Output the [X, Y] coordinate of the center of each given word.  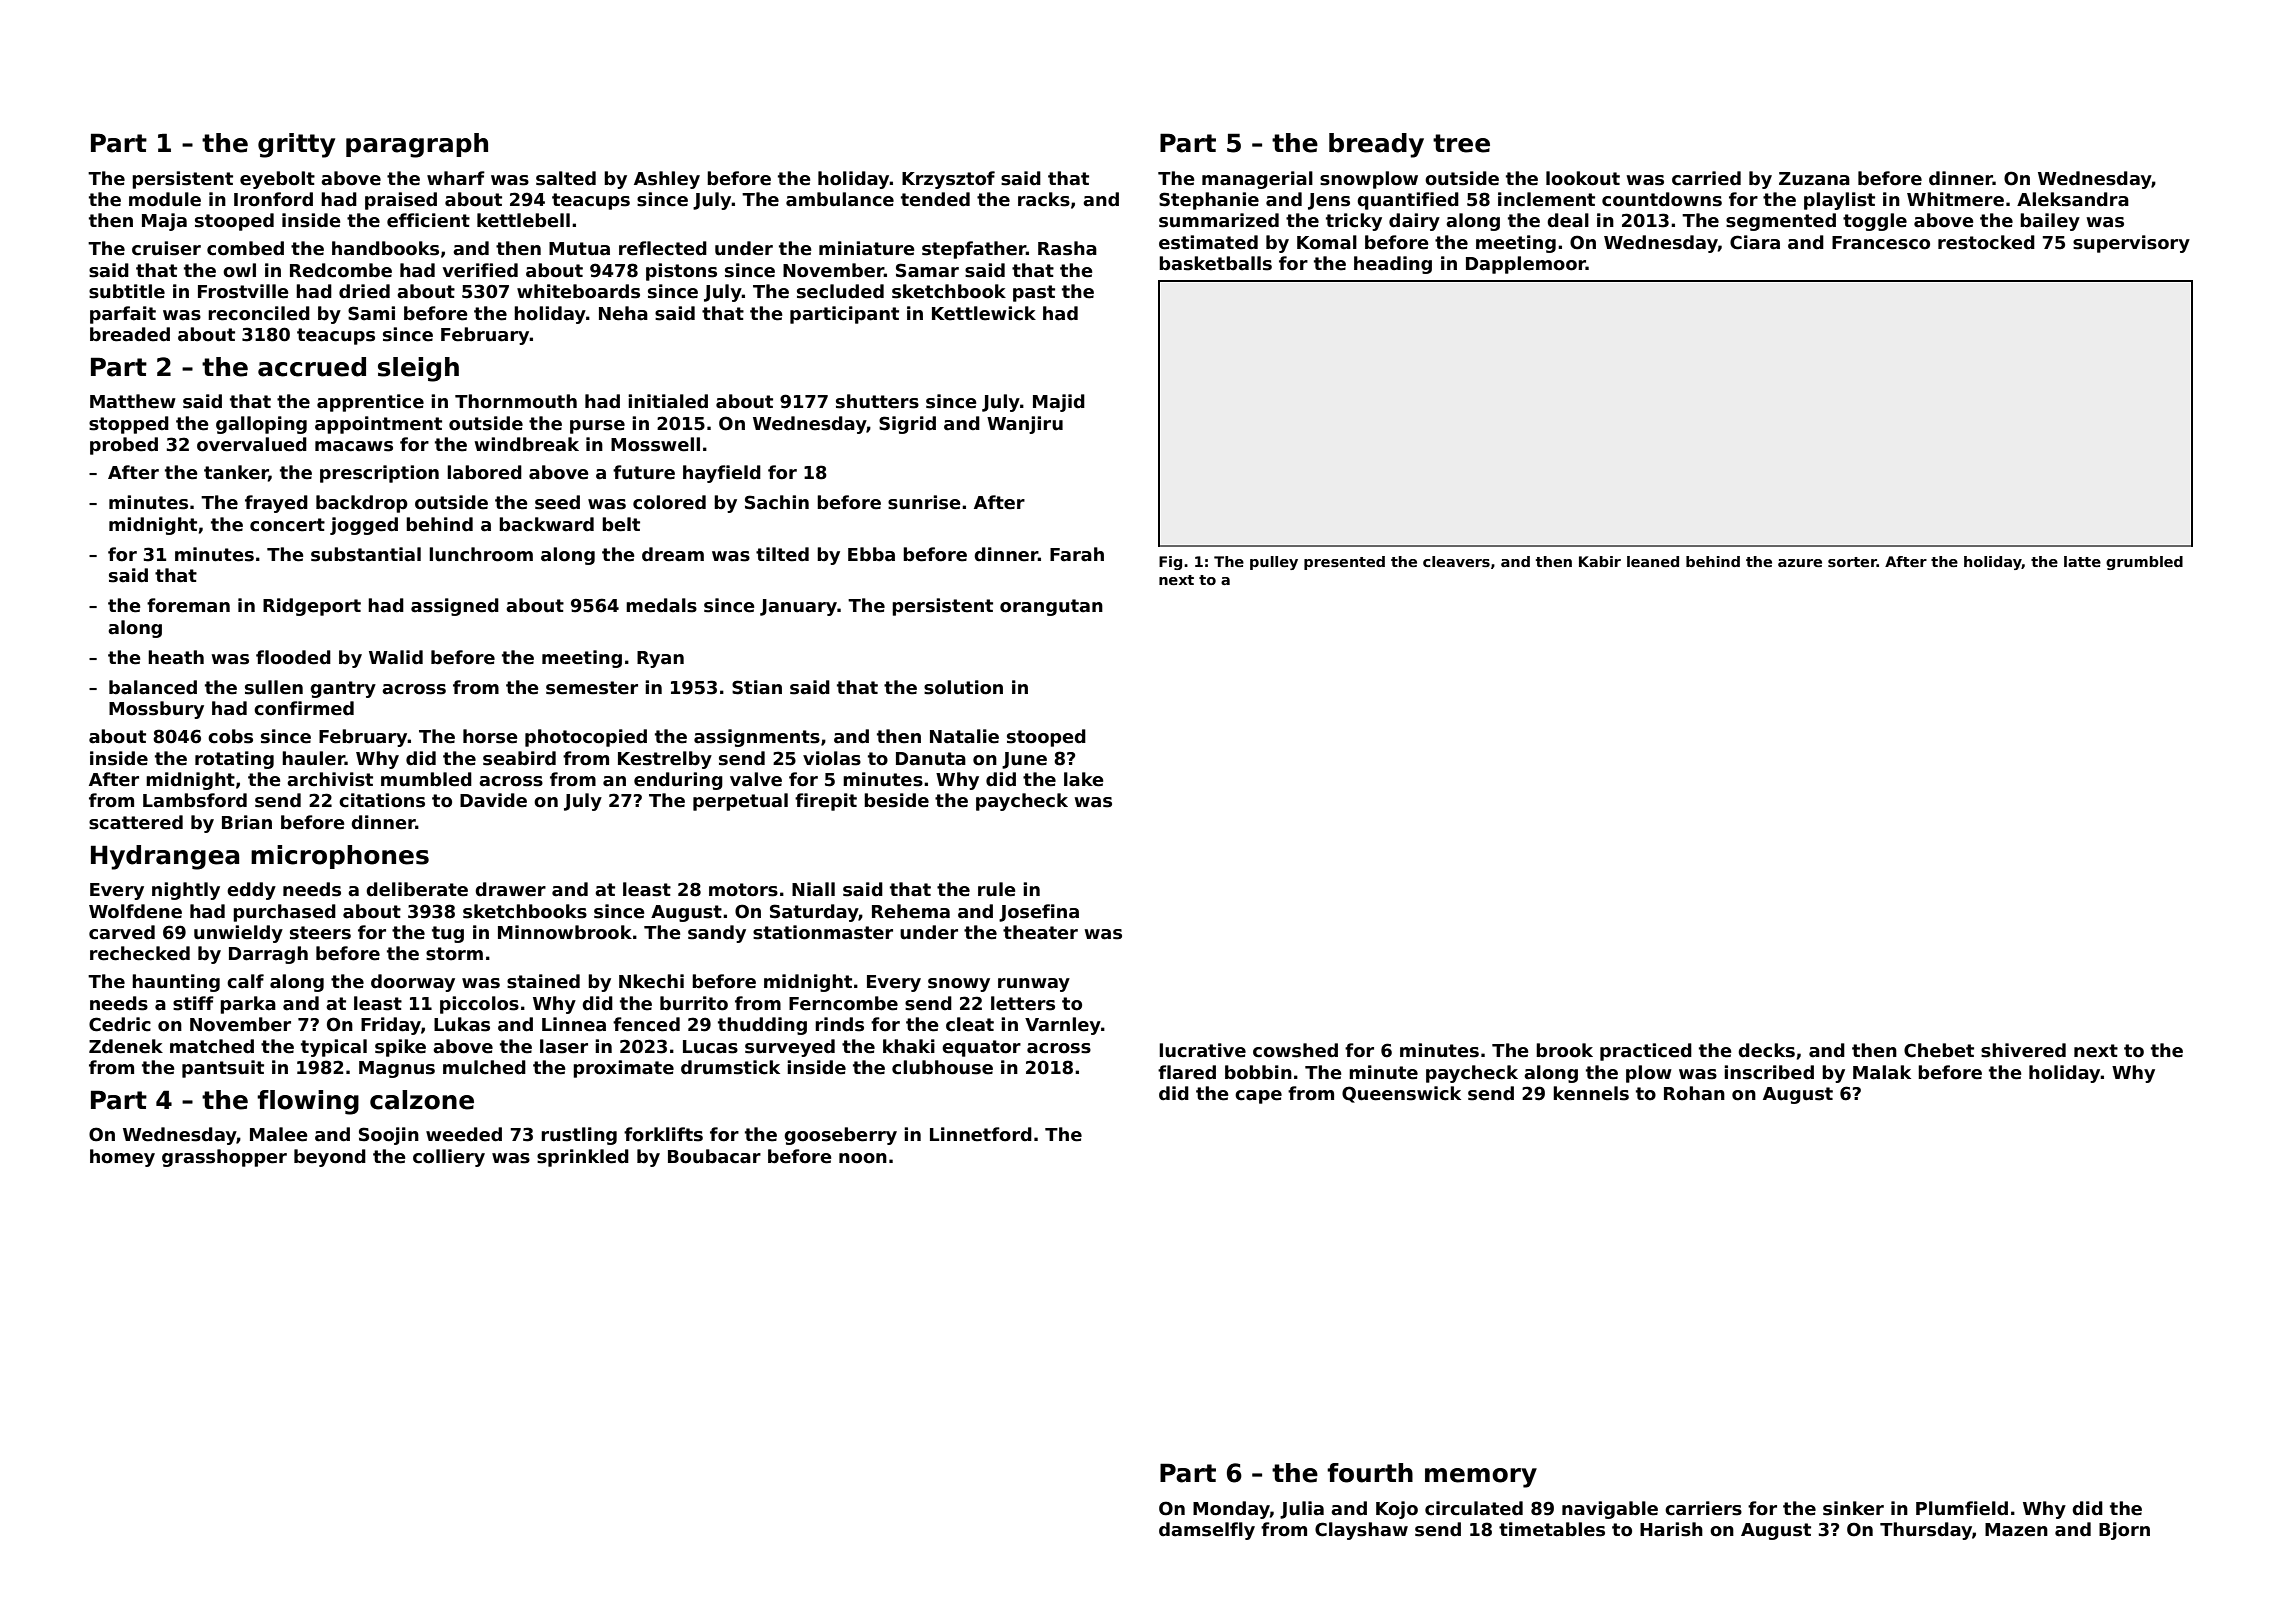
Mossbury [156, 710]
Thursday [1926, 1531]
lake [1083, 779]
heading [1393, 265]
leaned [1653, 561]
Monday [1231, 1510]
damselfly [1207, 1531]
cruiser [166, 248]
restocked [1986, 242]
